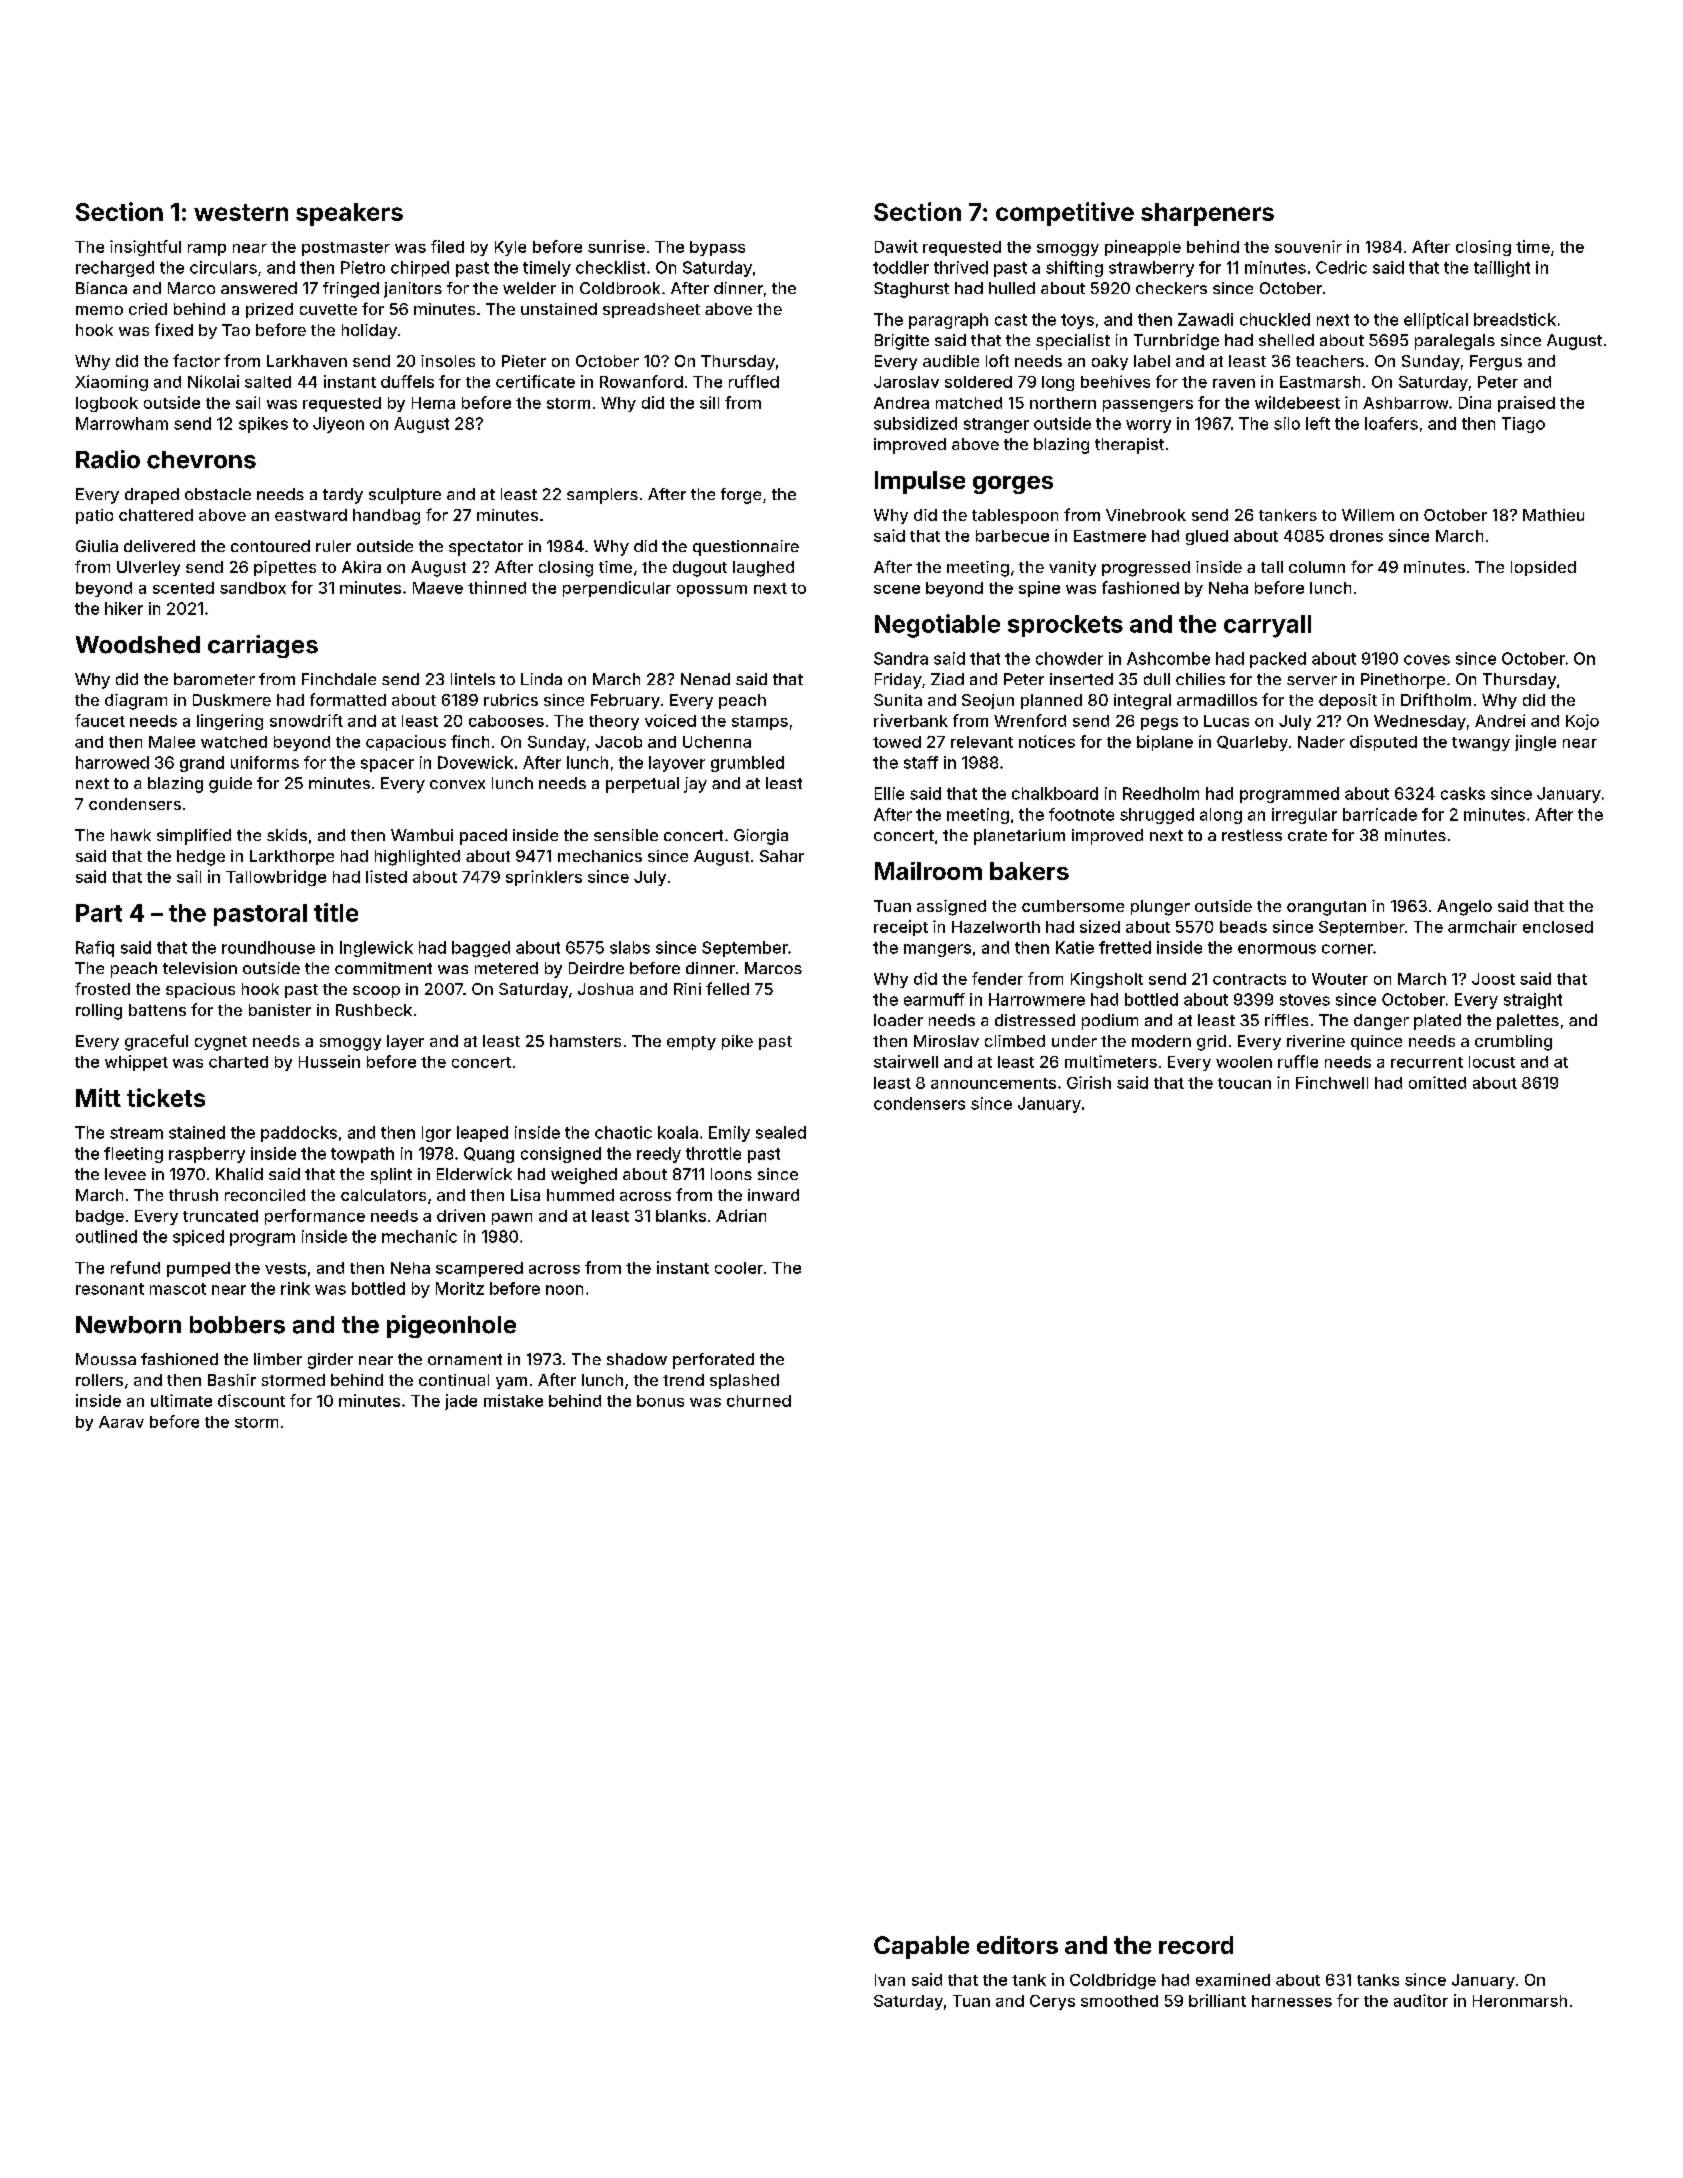 This screenshot has height=2178, width=1683. I want to click on shifting, so click(1074, 269).
